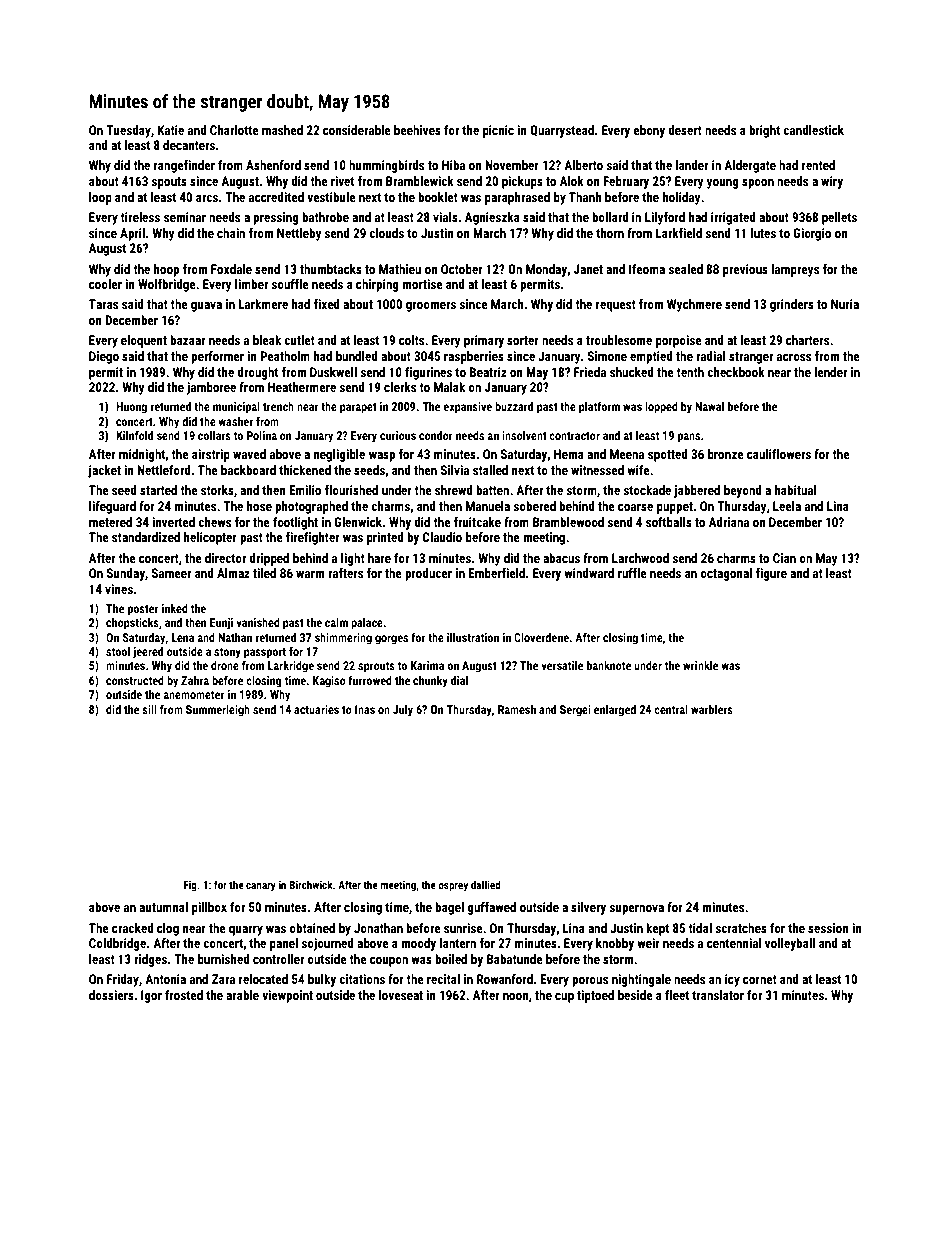  What do you see at coordinates (694, 305) in the screenshot?
I see `Wychmere` at bounding box center [694, 305].
